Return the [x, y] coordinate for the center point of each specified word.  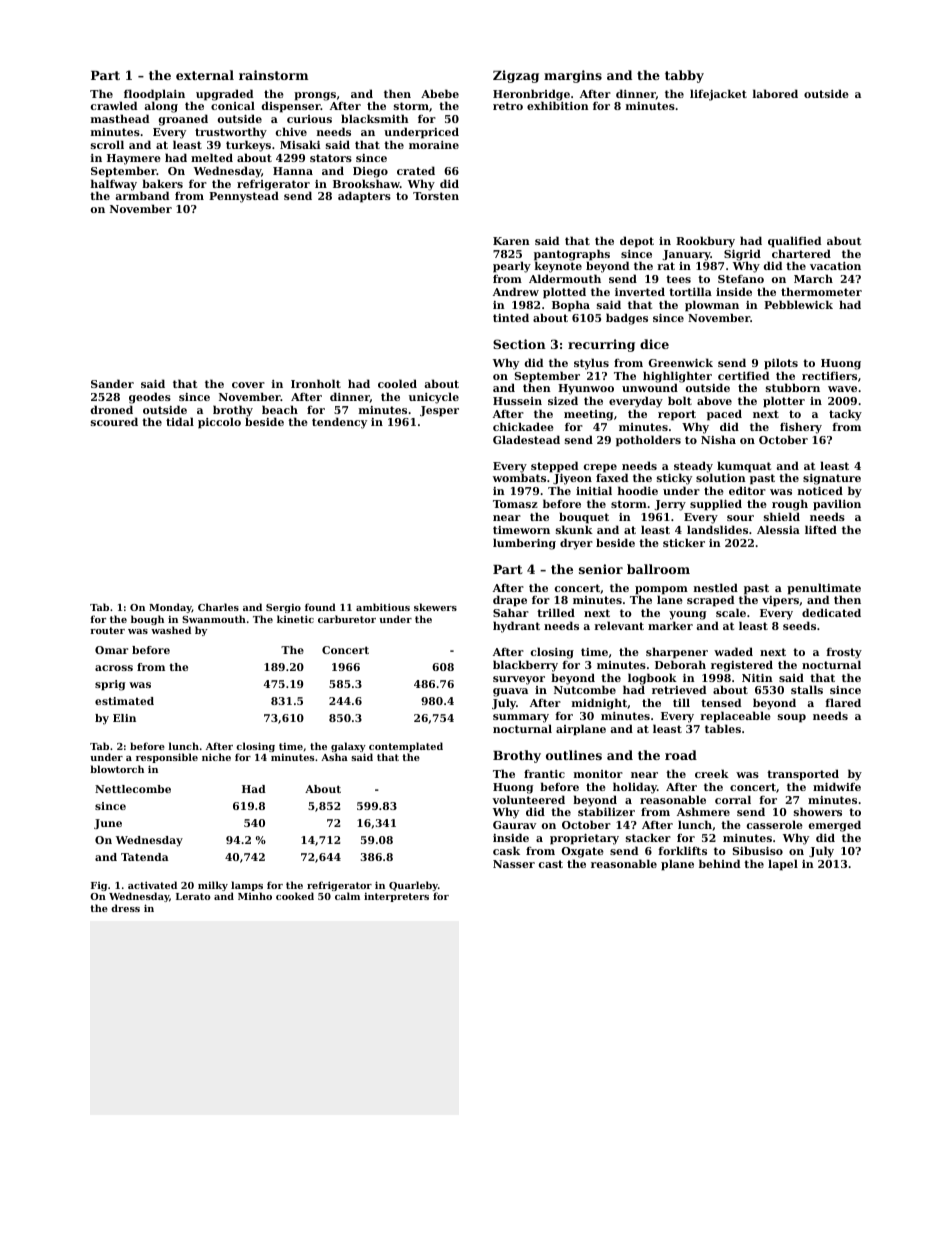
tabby [684, 76]
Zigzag [516, 76]
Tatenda [145, 857]
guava [510, 692]
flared [843, 702]
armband [142, 196]
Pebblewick [798, 304]
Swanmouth [214, 619]
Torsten [436, 196]
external [205, 75]
